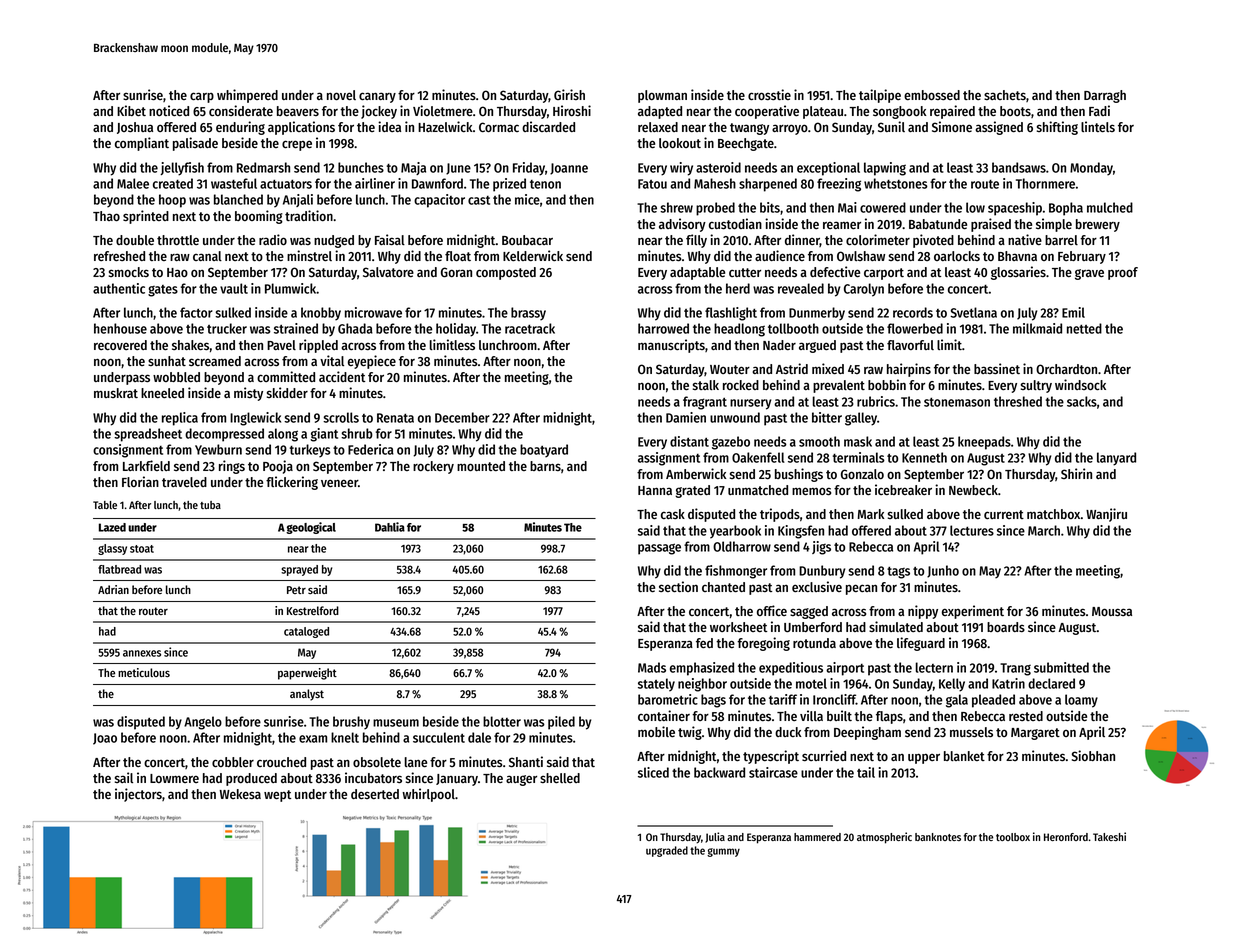 This image has height=952, width=1233. What do you see at coordinates (569, 94) in the image?
I see `Girish` at bounding box center [569, 94].
